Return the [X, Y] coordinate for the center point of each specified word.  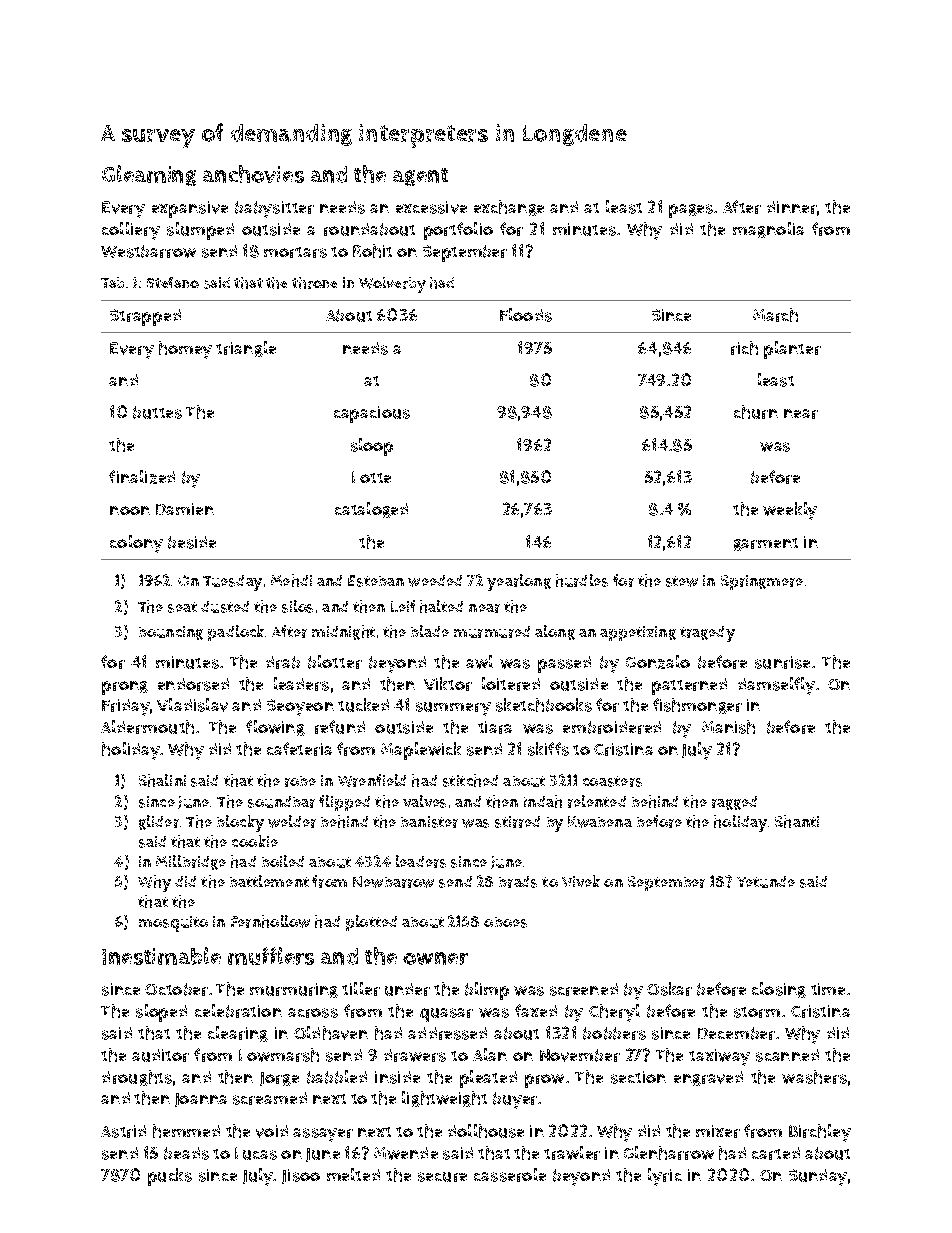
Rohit [372, 251]
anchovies [253, 174]
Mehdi [291, 580]
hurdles [582, 580]
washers [814, 1077]
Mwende [406, 1153]
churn [756, 412]
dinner [792, 207]
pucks [170, 1177]
